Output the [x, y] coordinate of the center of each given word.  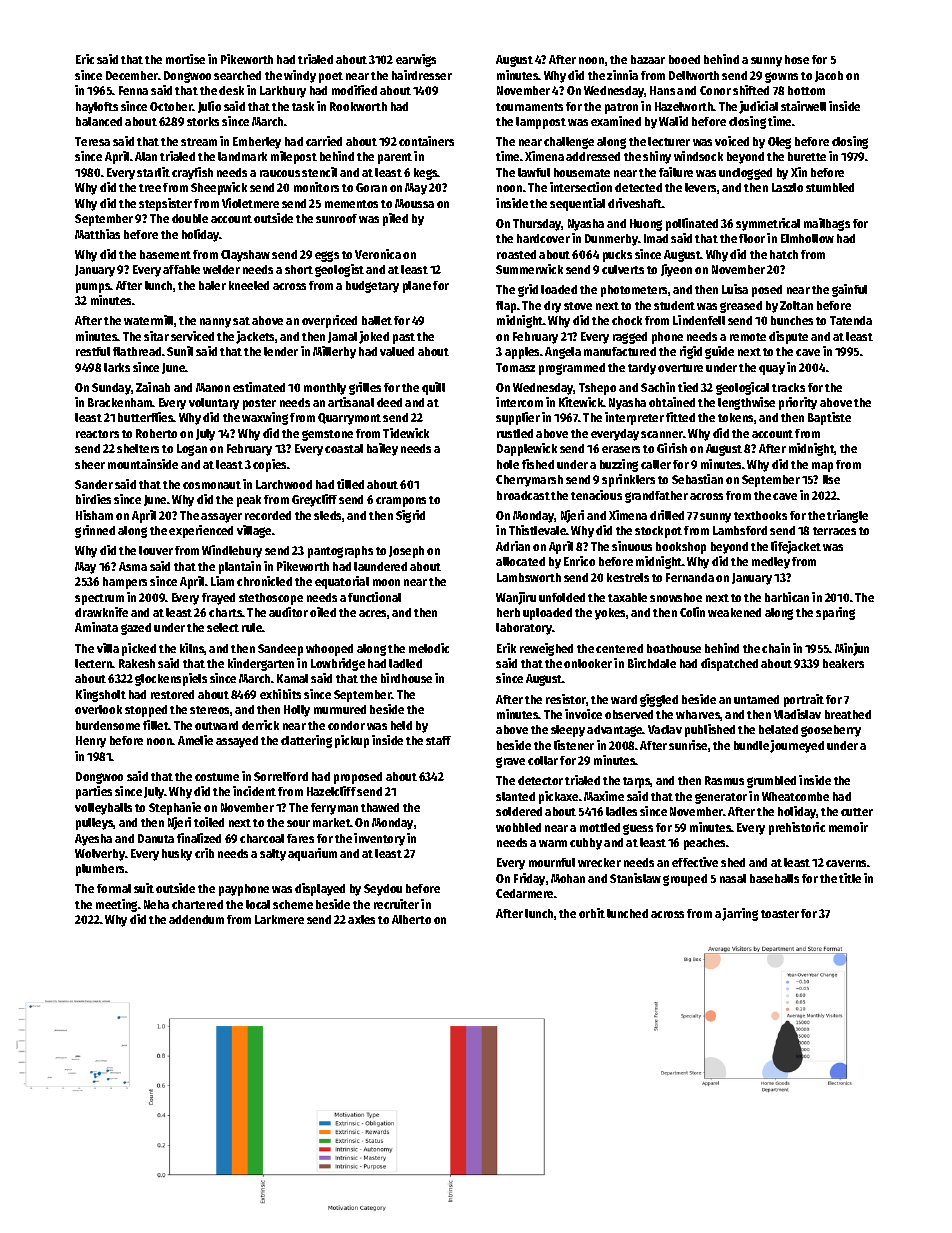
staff [438, 740]
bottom [806, 90]
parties [94, 792]
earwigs [416, 60]
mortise [185, 59]
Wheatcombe [795, 796]
